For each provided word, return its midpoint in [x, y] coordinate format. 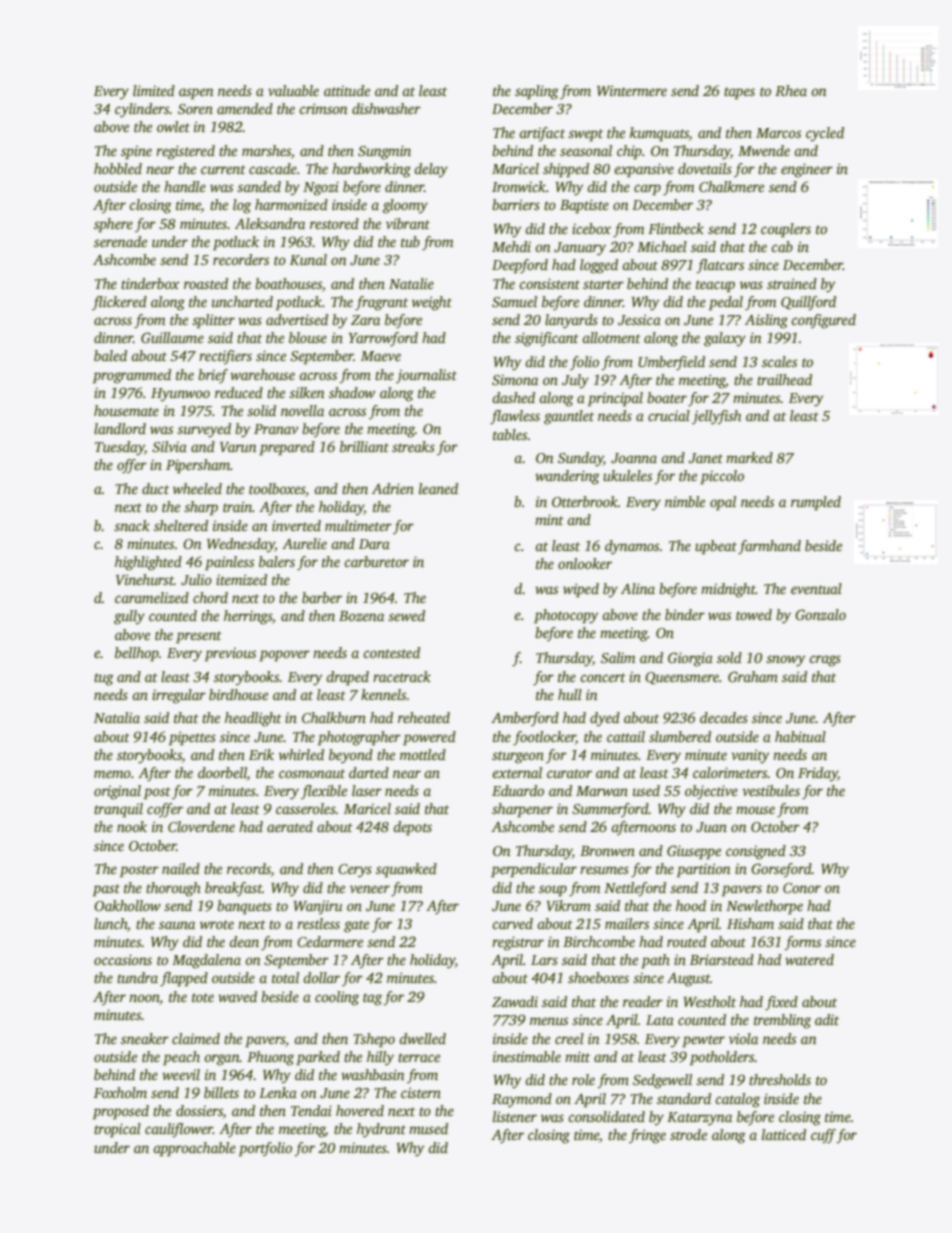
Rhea [791, 90]
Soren [195, 109]
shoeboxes [598, 977]
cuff [823, 1136]
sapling [537, 92]
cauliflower [179, 1130]
